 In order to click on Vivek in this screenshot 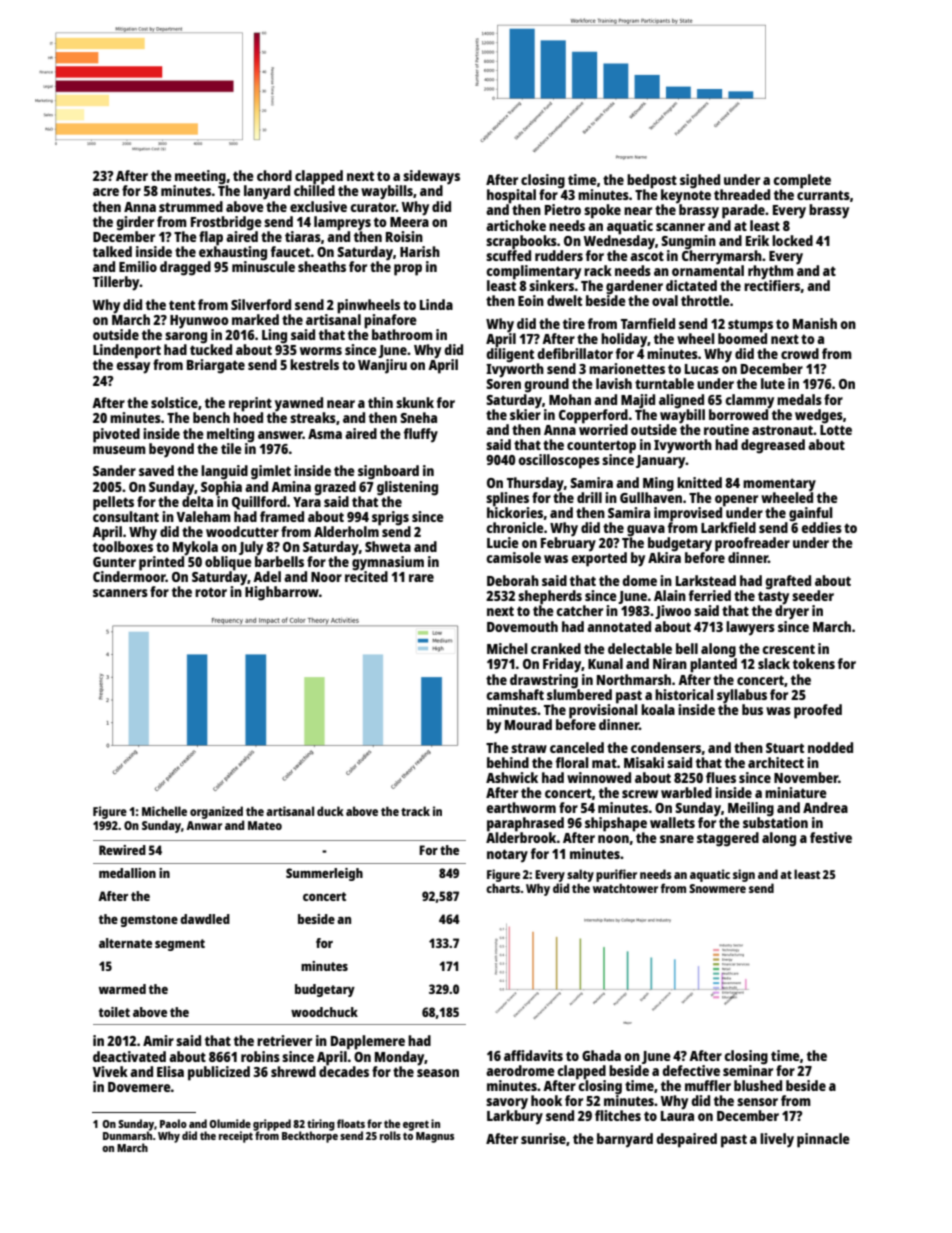, I will do `click(110, 1071)`.
